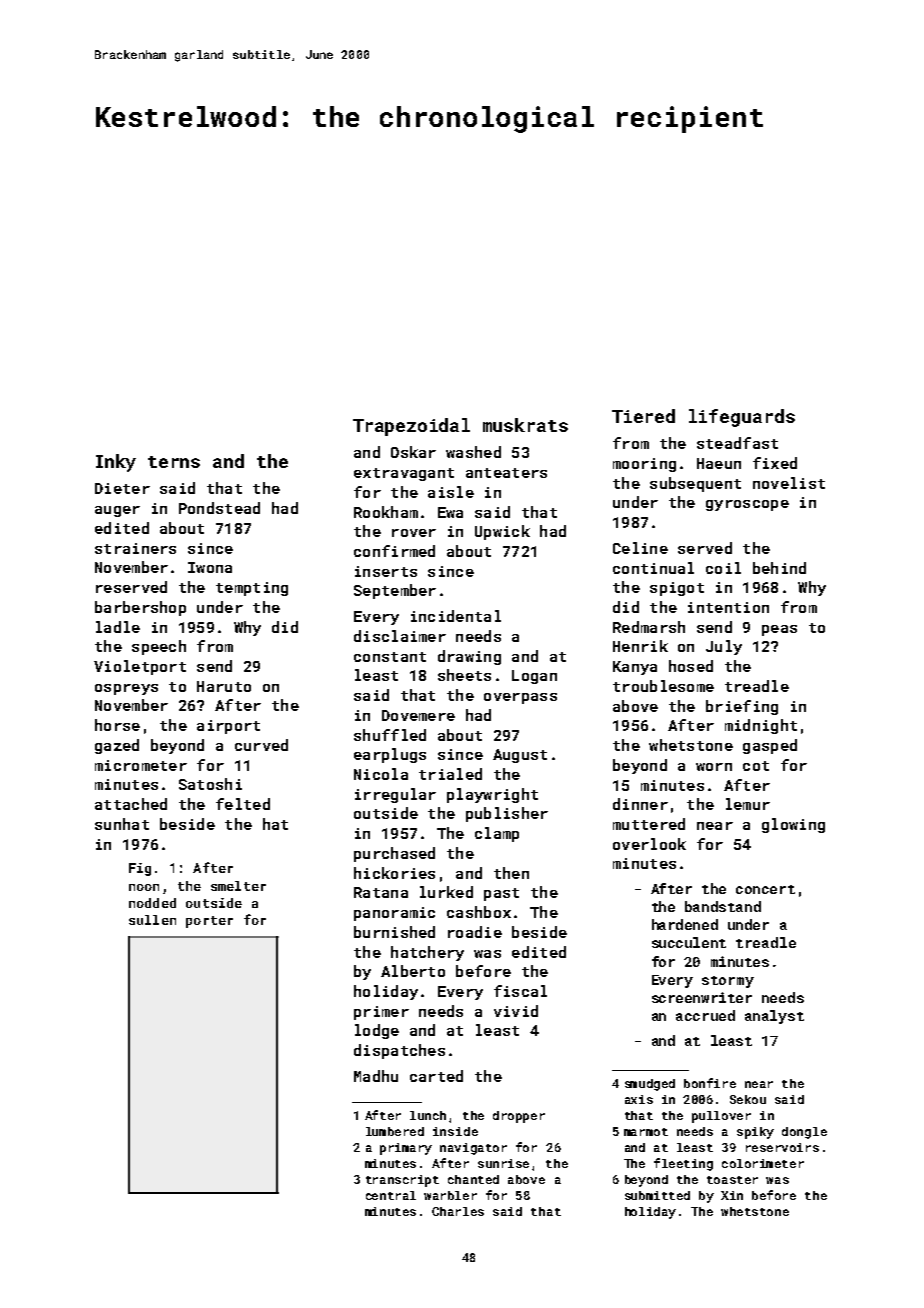  Describe the element at coordinates (411, 427) in the document. I see `Trapezoidal` at that location.
